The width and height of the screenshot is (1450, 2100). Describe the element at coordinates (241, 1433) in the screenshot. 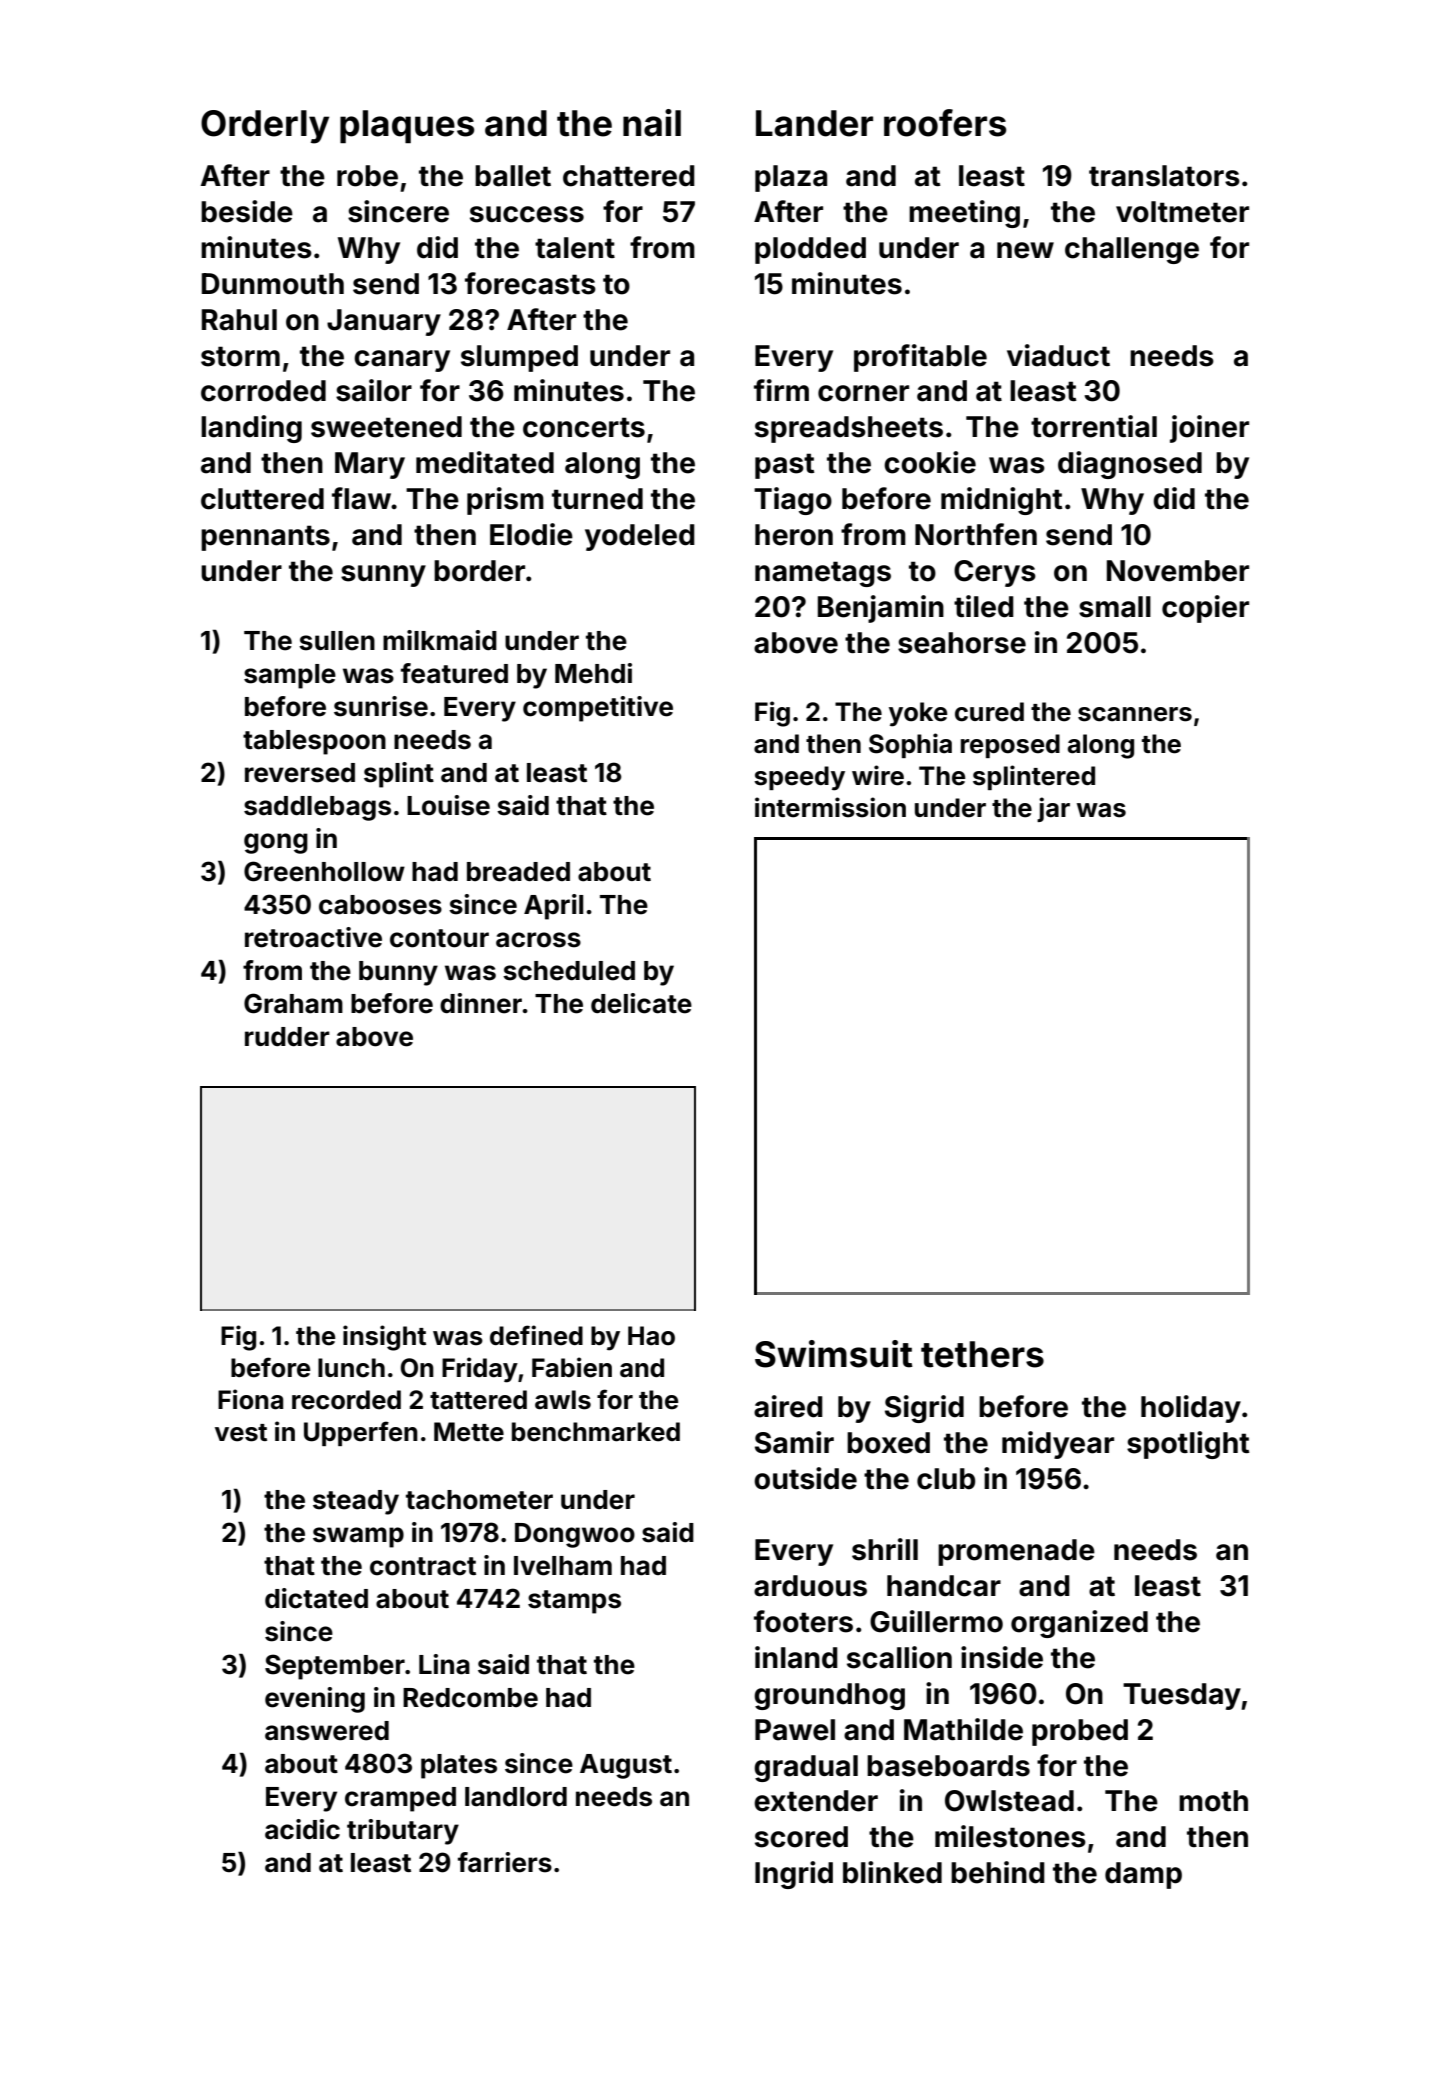

I see `vest` at that location.
